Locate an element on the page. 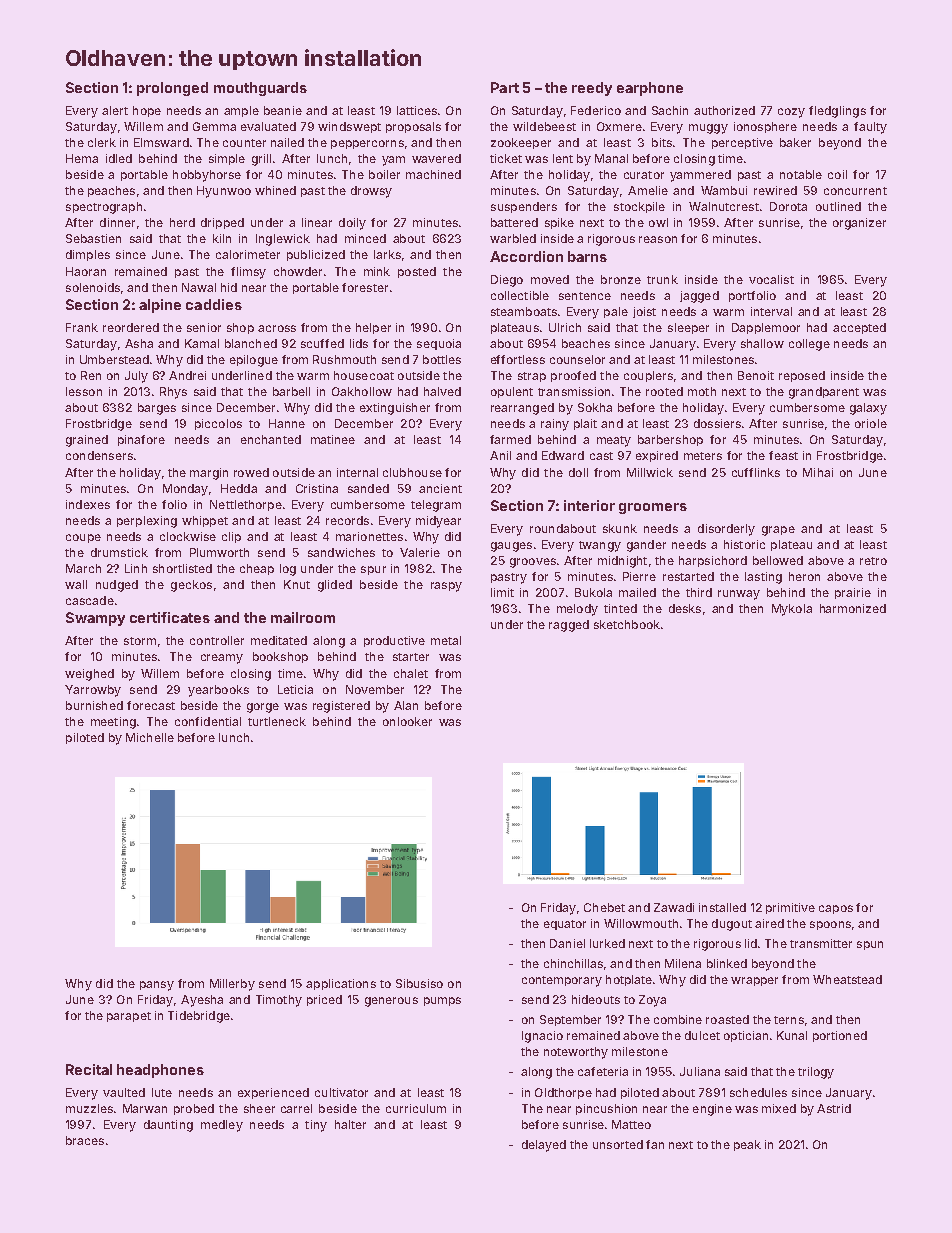 The width and height of the page is (952, 1233). braces is located at coordinates (85, 1140).
